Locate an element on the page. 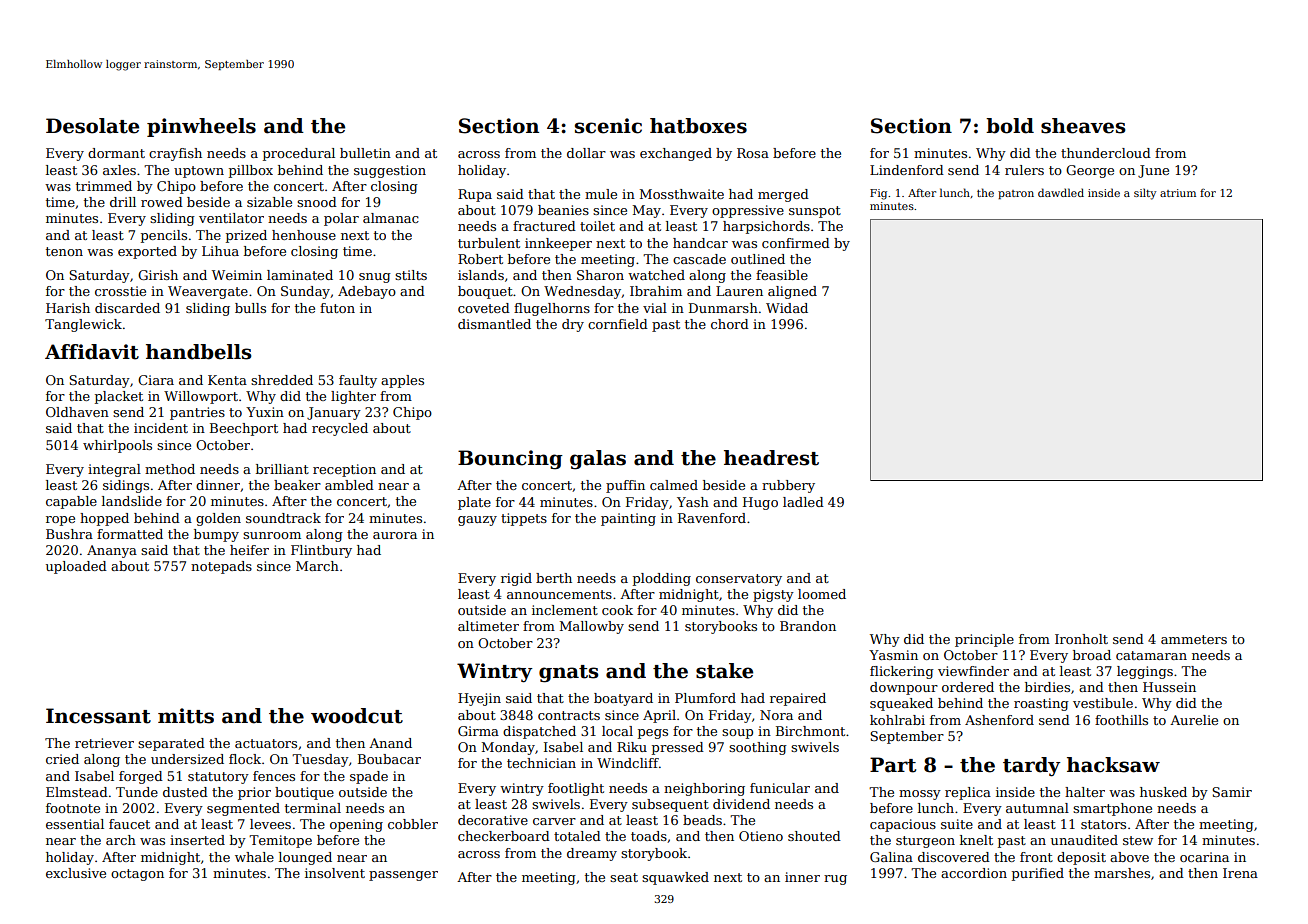 This page has height=924, width=1308. Widad is located at coordinates (787, 308).
